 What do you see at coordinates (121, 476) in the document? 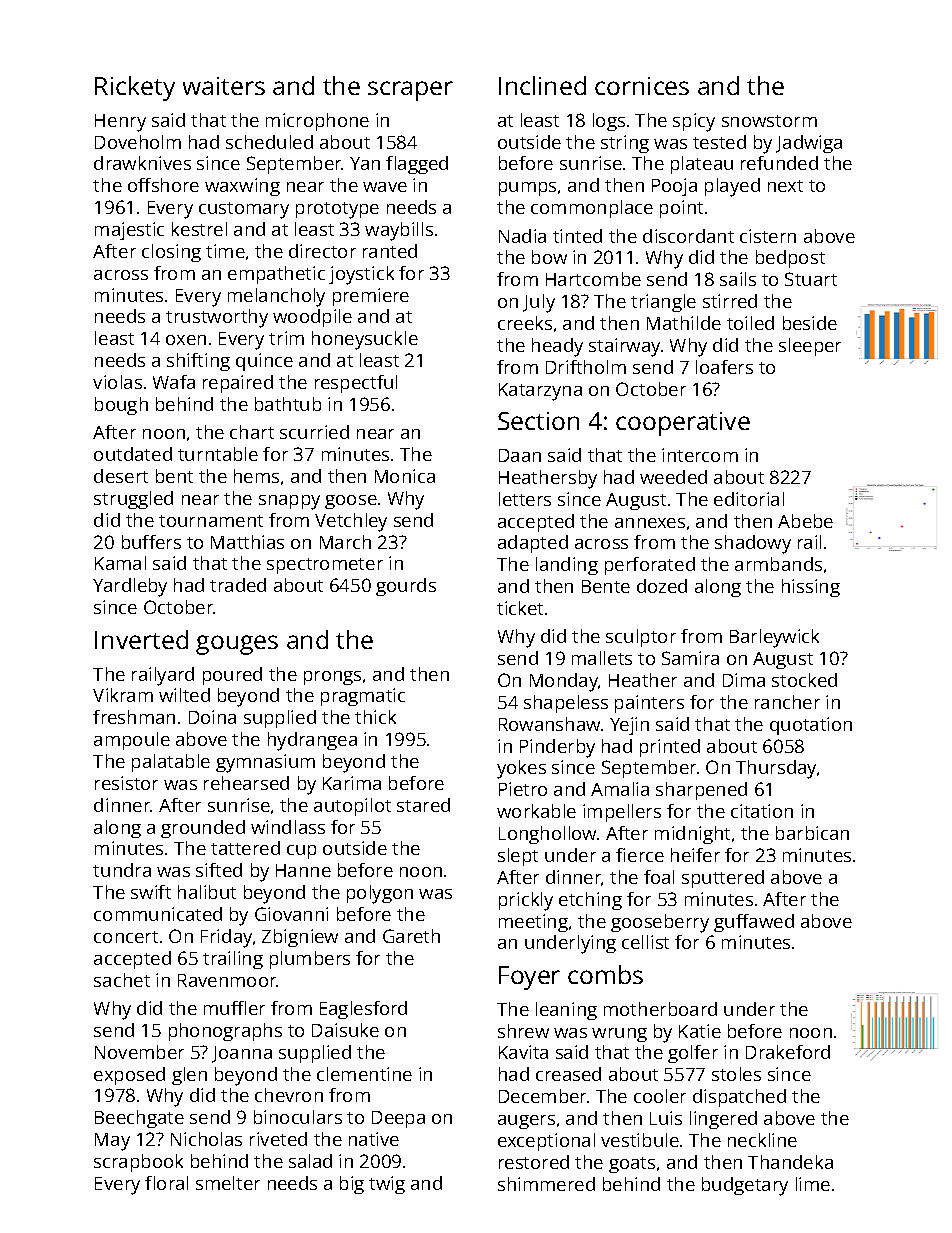
I see `desert` at bounding box center [121, 476].
